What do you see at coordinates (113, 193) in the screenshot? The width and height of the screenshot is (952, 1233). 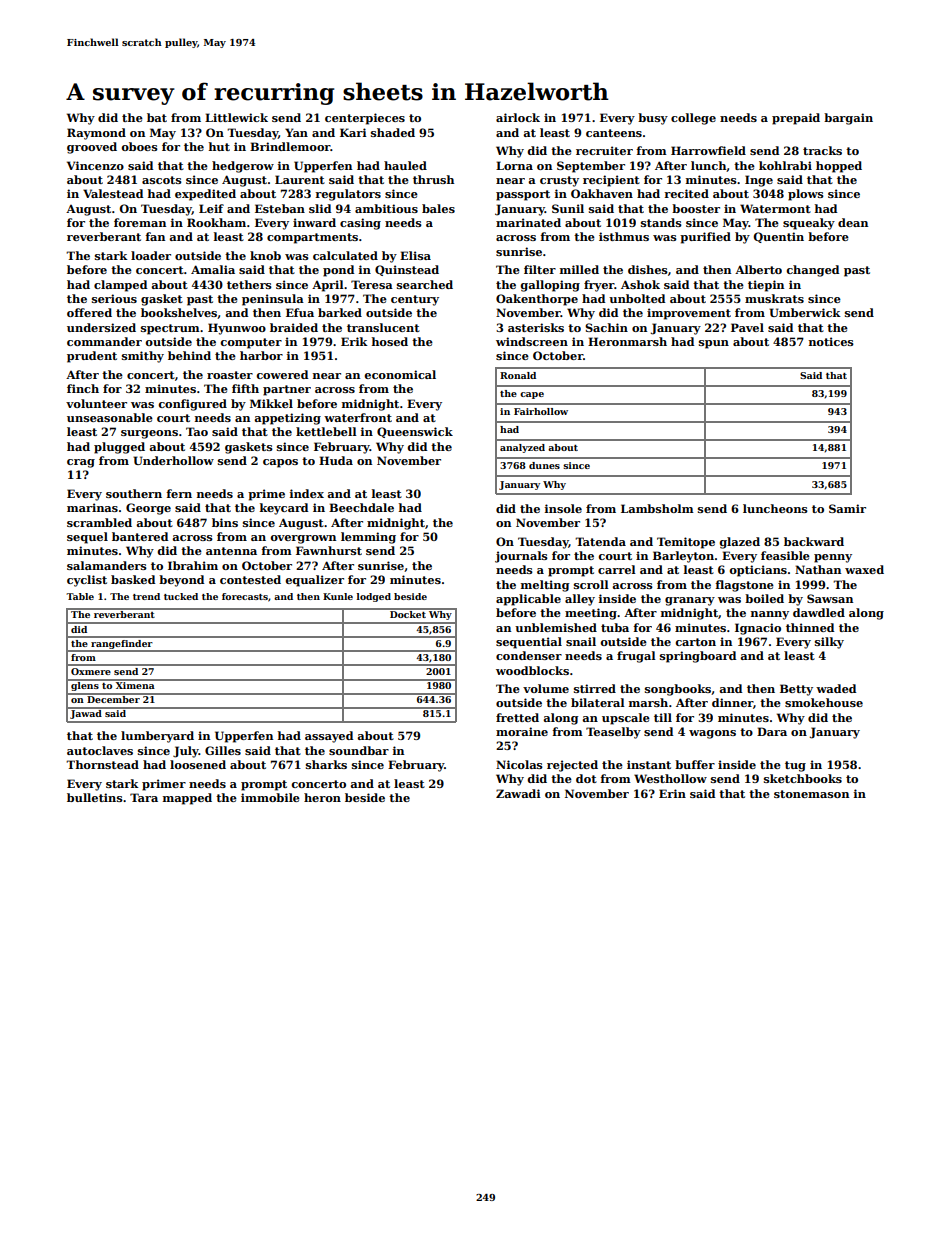 I see `Valestead` at bounding box center [113, 193].
